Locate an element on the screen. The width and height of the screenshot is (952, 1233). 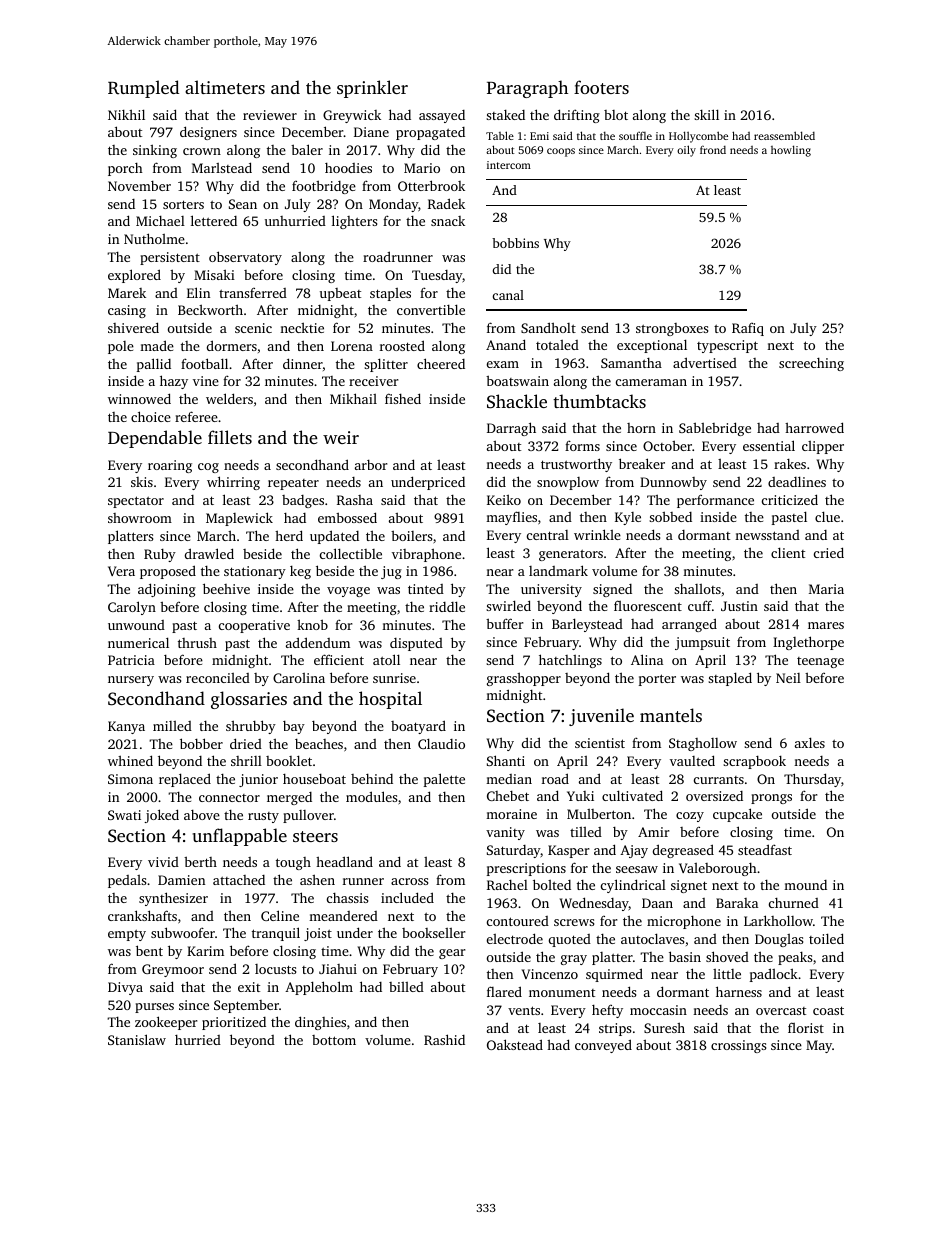
sprinkler is located at coordinates (372, 89).
